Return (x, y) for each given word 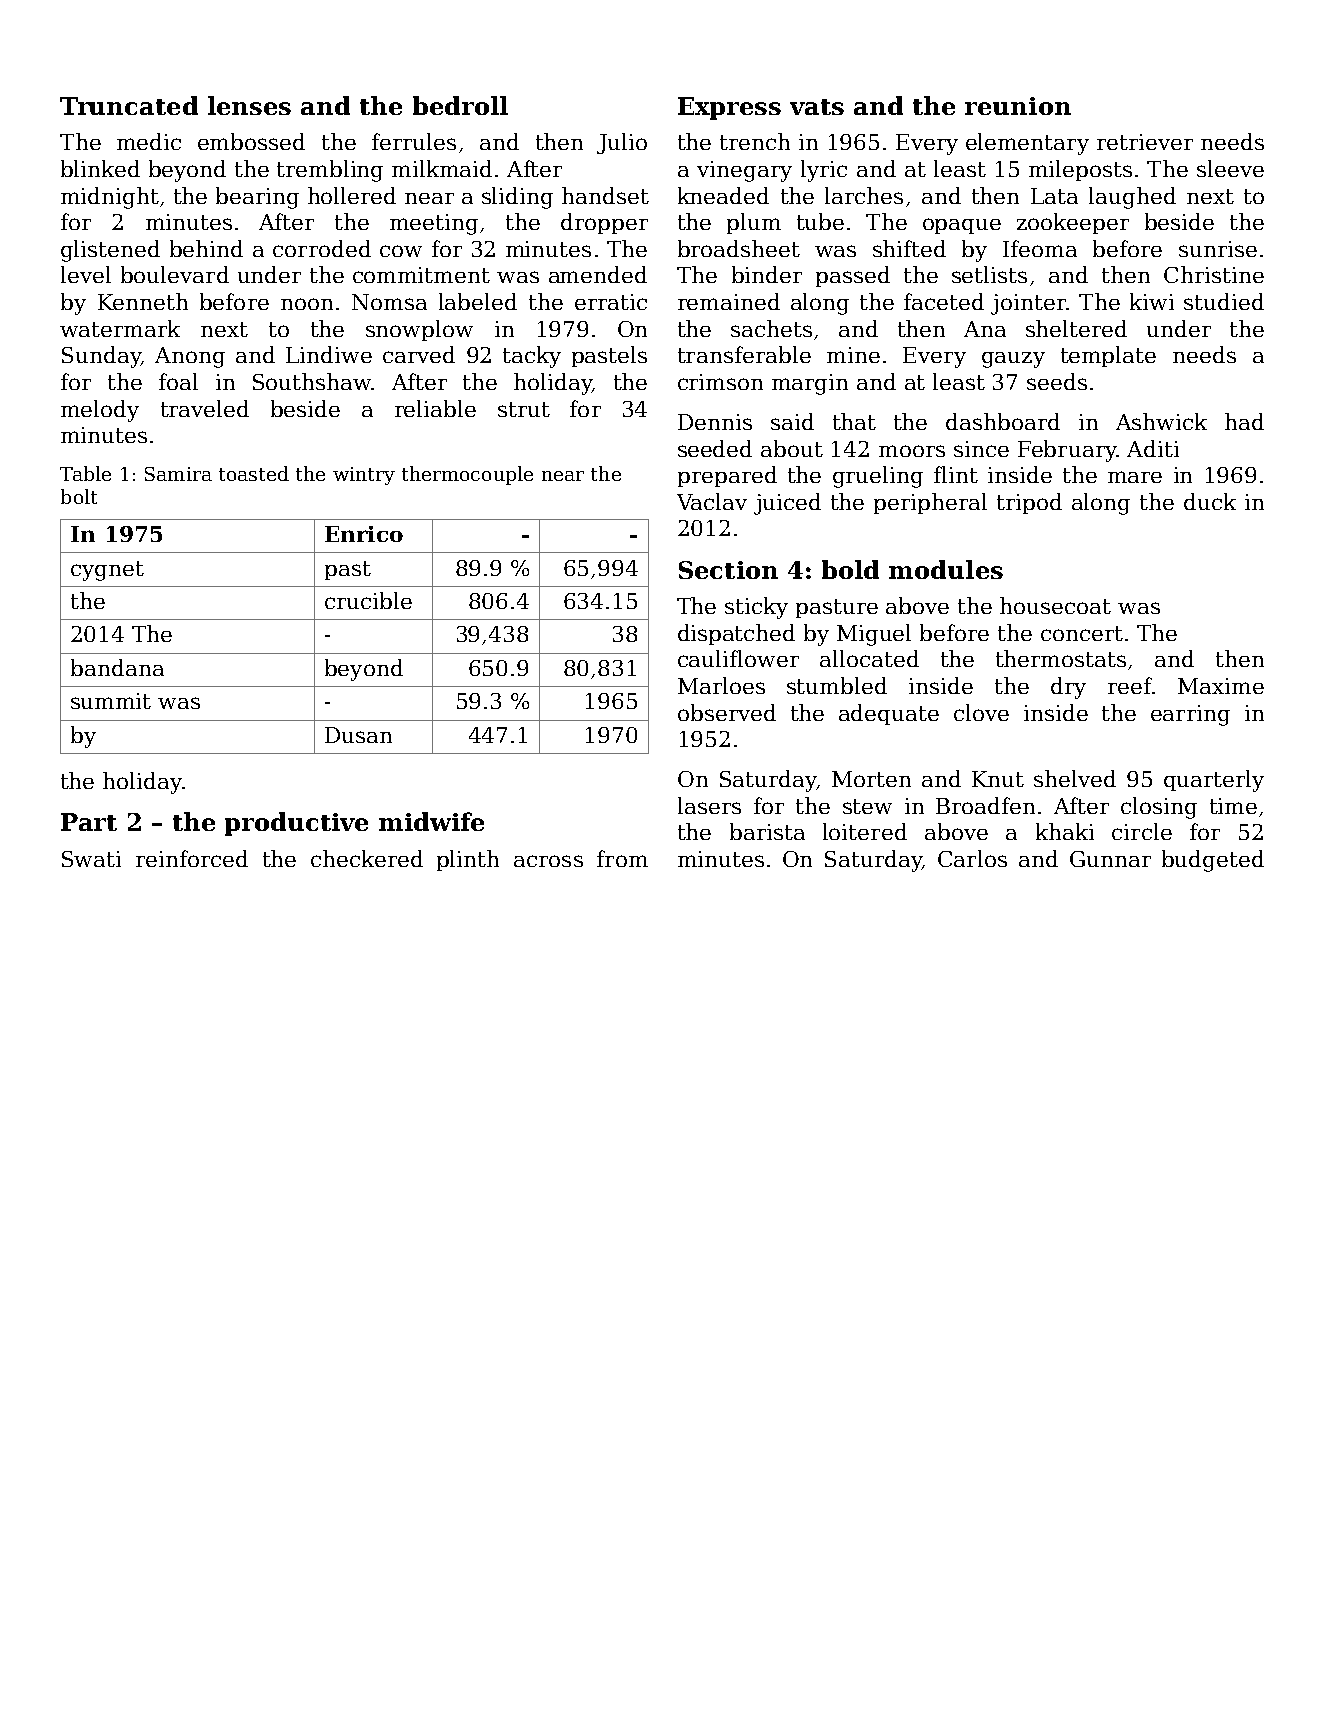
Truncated (129, 105)
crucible (368, 600)
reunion (1018, 106)
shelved (1075, 778)
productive (296, 824)
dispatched (736, 634)
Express (729, 108)
